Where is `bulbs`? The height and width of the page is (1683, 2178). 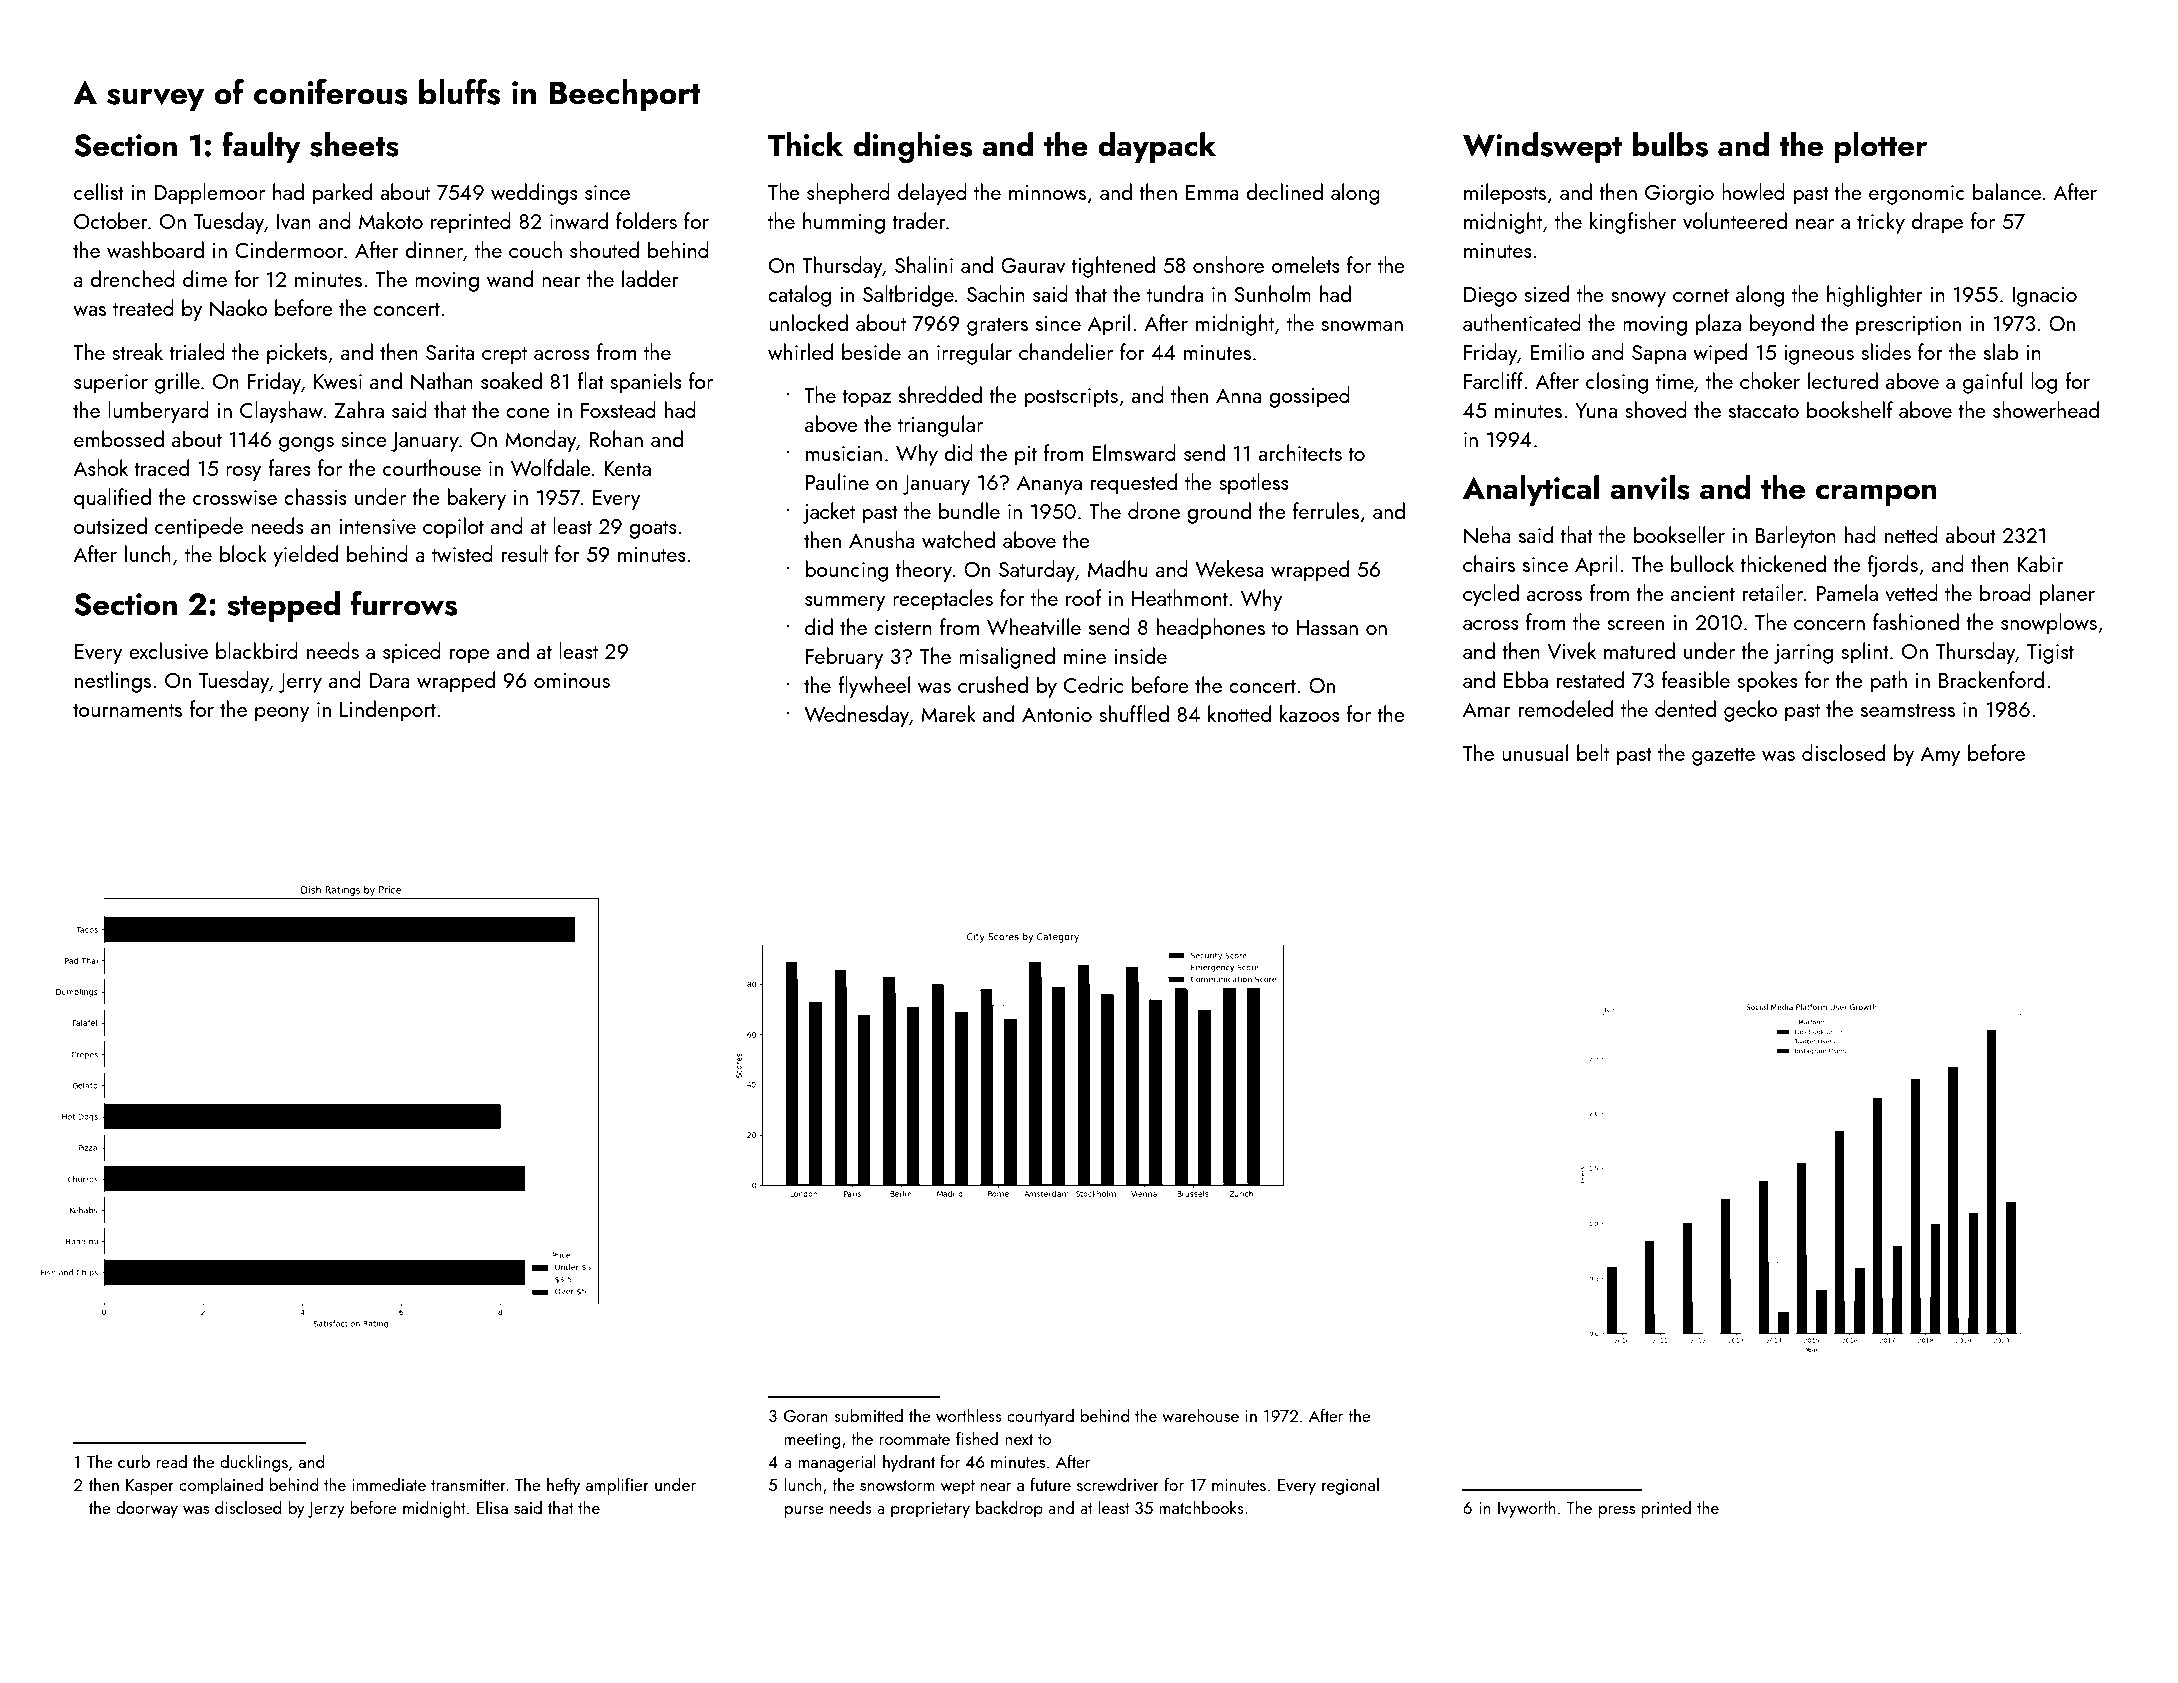 bulbs is located at coordinates (1670, 144).
